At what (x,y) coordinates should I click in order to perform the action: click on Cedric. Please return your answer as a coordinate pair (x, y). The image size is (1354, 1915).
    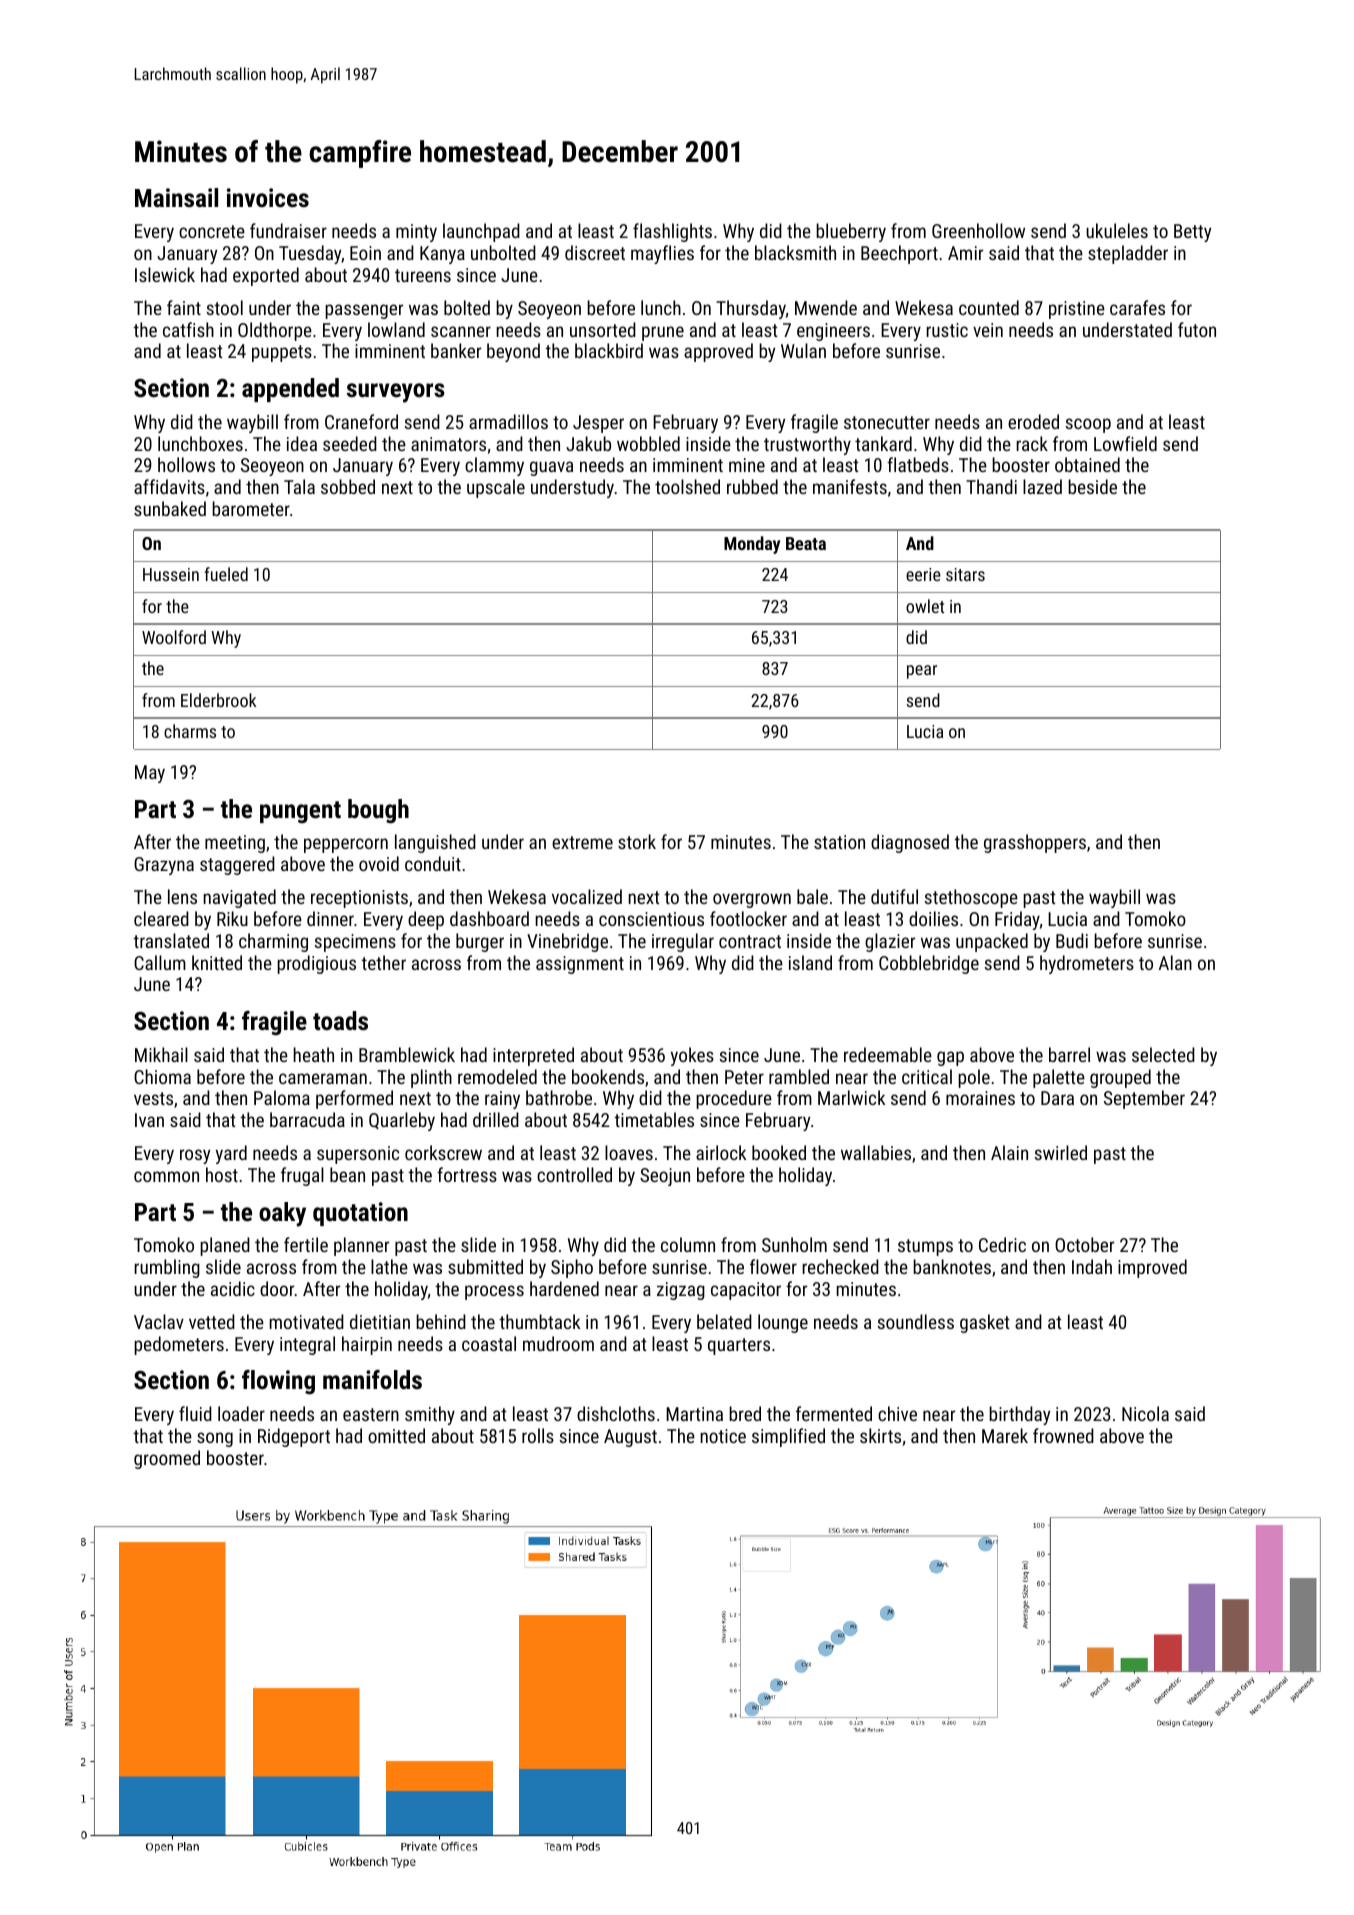
    Looking at the image, I should click on (1002, 1244).
